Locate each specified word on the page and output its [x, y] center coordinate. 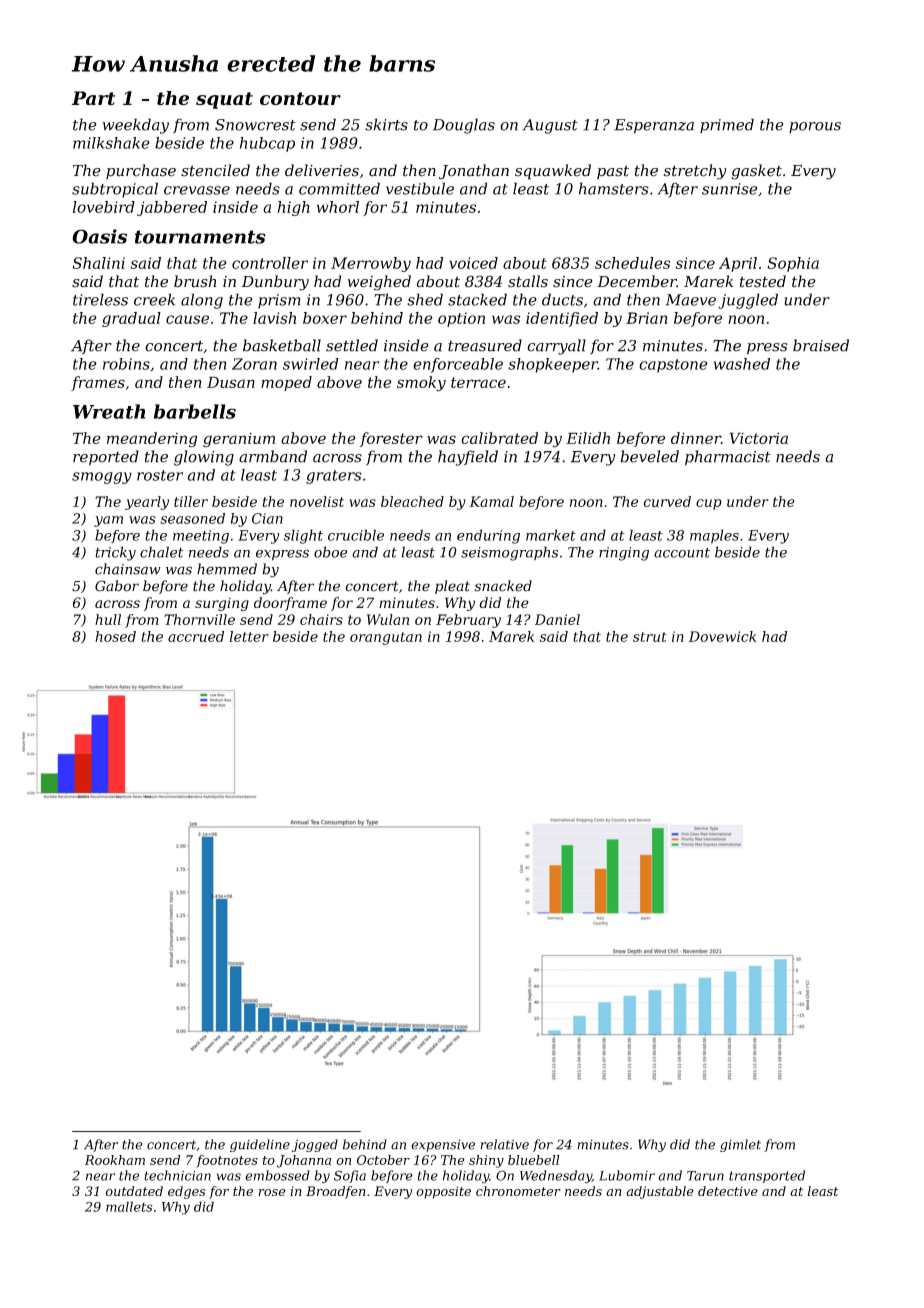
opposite [443, 1192]
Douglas [464, 126]
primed [727, 125]
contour [300, 99]
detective [728, 1191]
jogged [315, 1145]
